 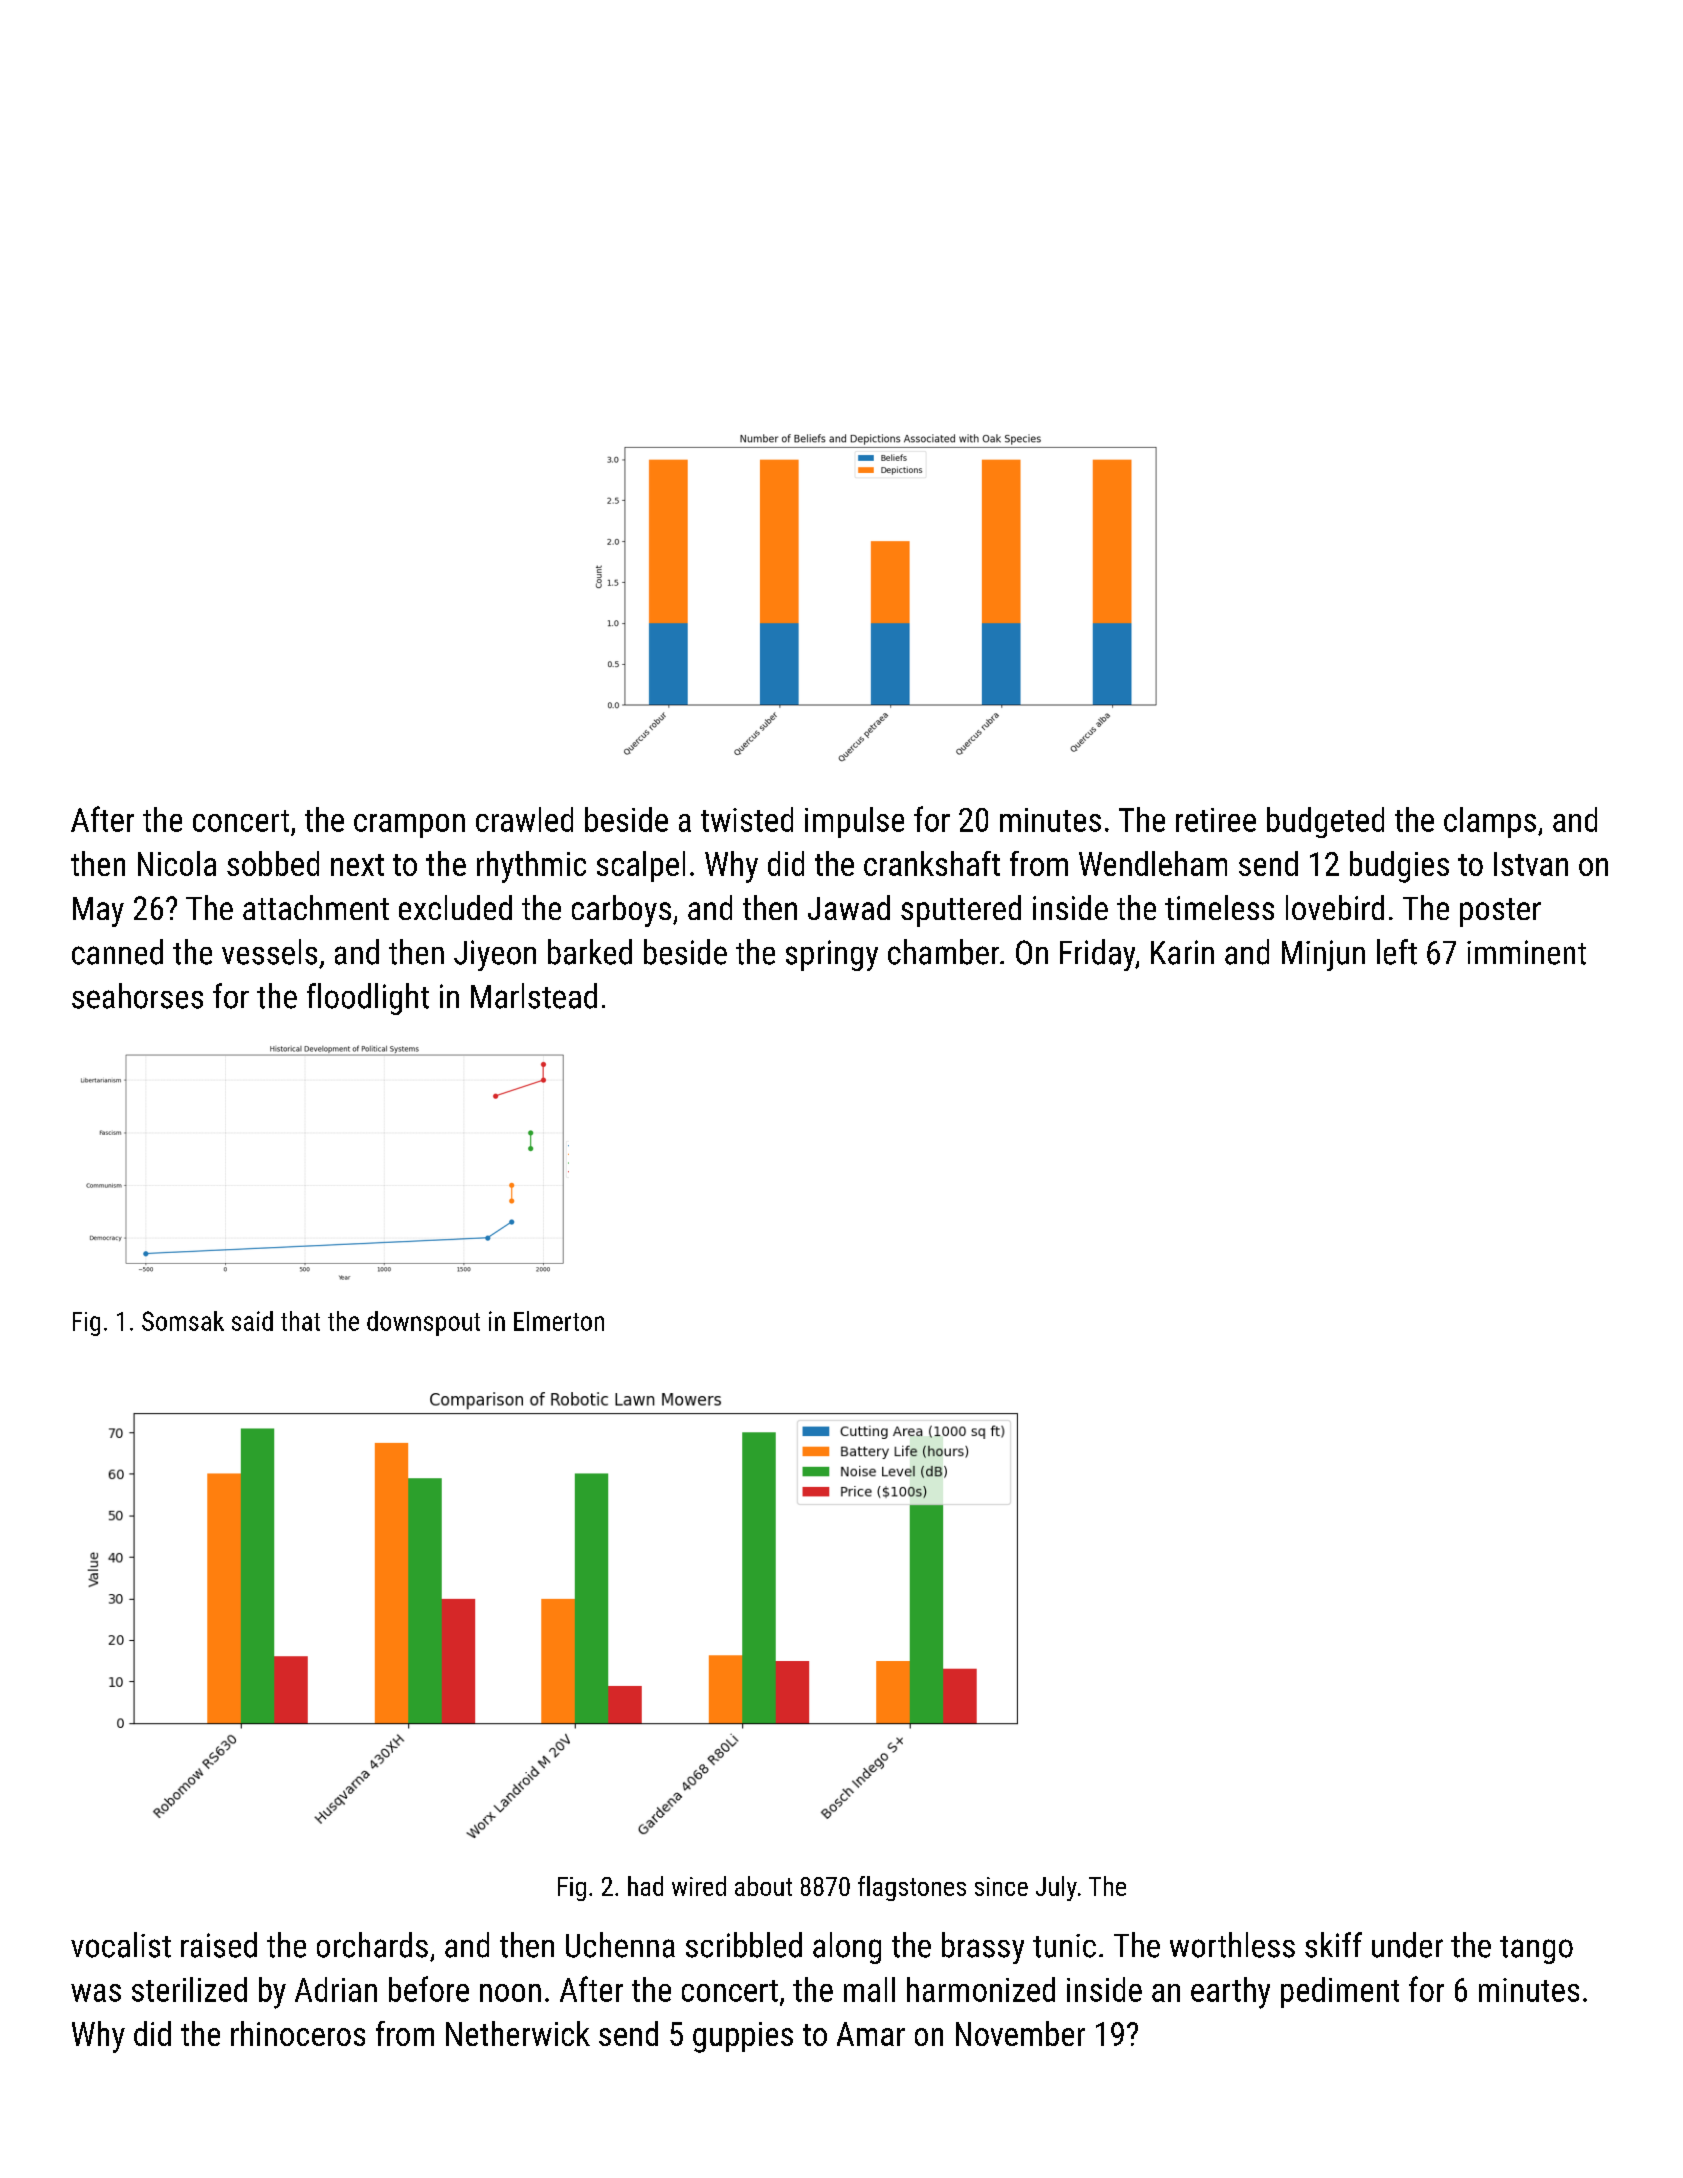 What do you see at coordinates (1323, 955) in the page?
I see `Minjun` at bounding box center [1323, 955].
